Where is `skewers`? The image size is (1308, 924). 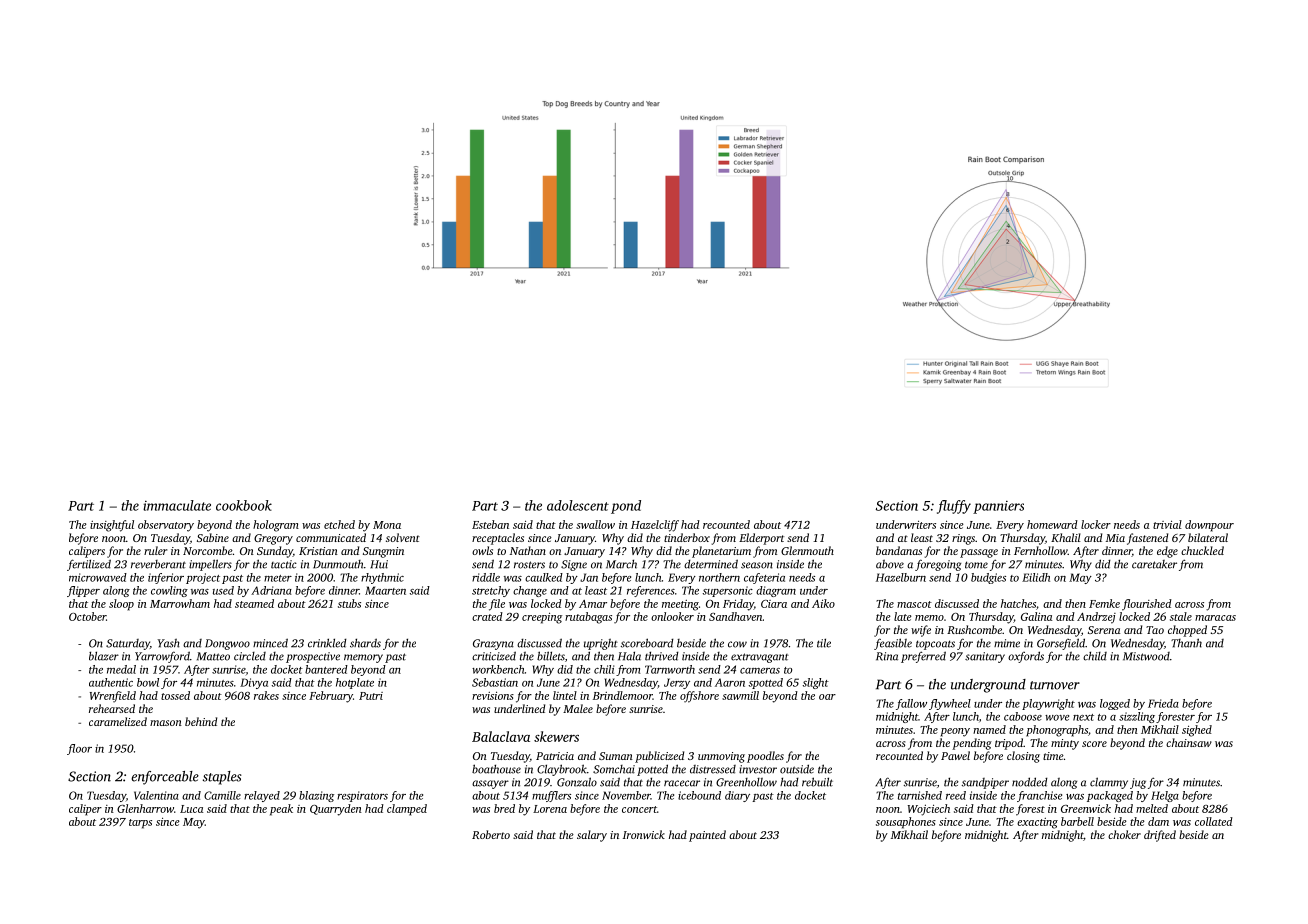
skewers is located at coordinates (556, 736).
